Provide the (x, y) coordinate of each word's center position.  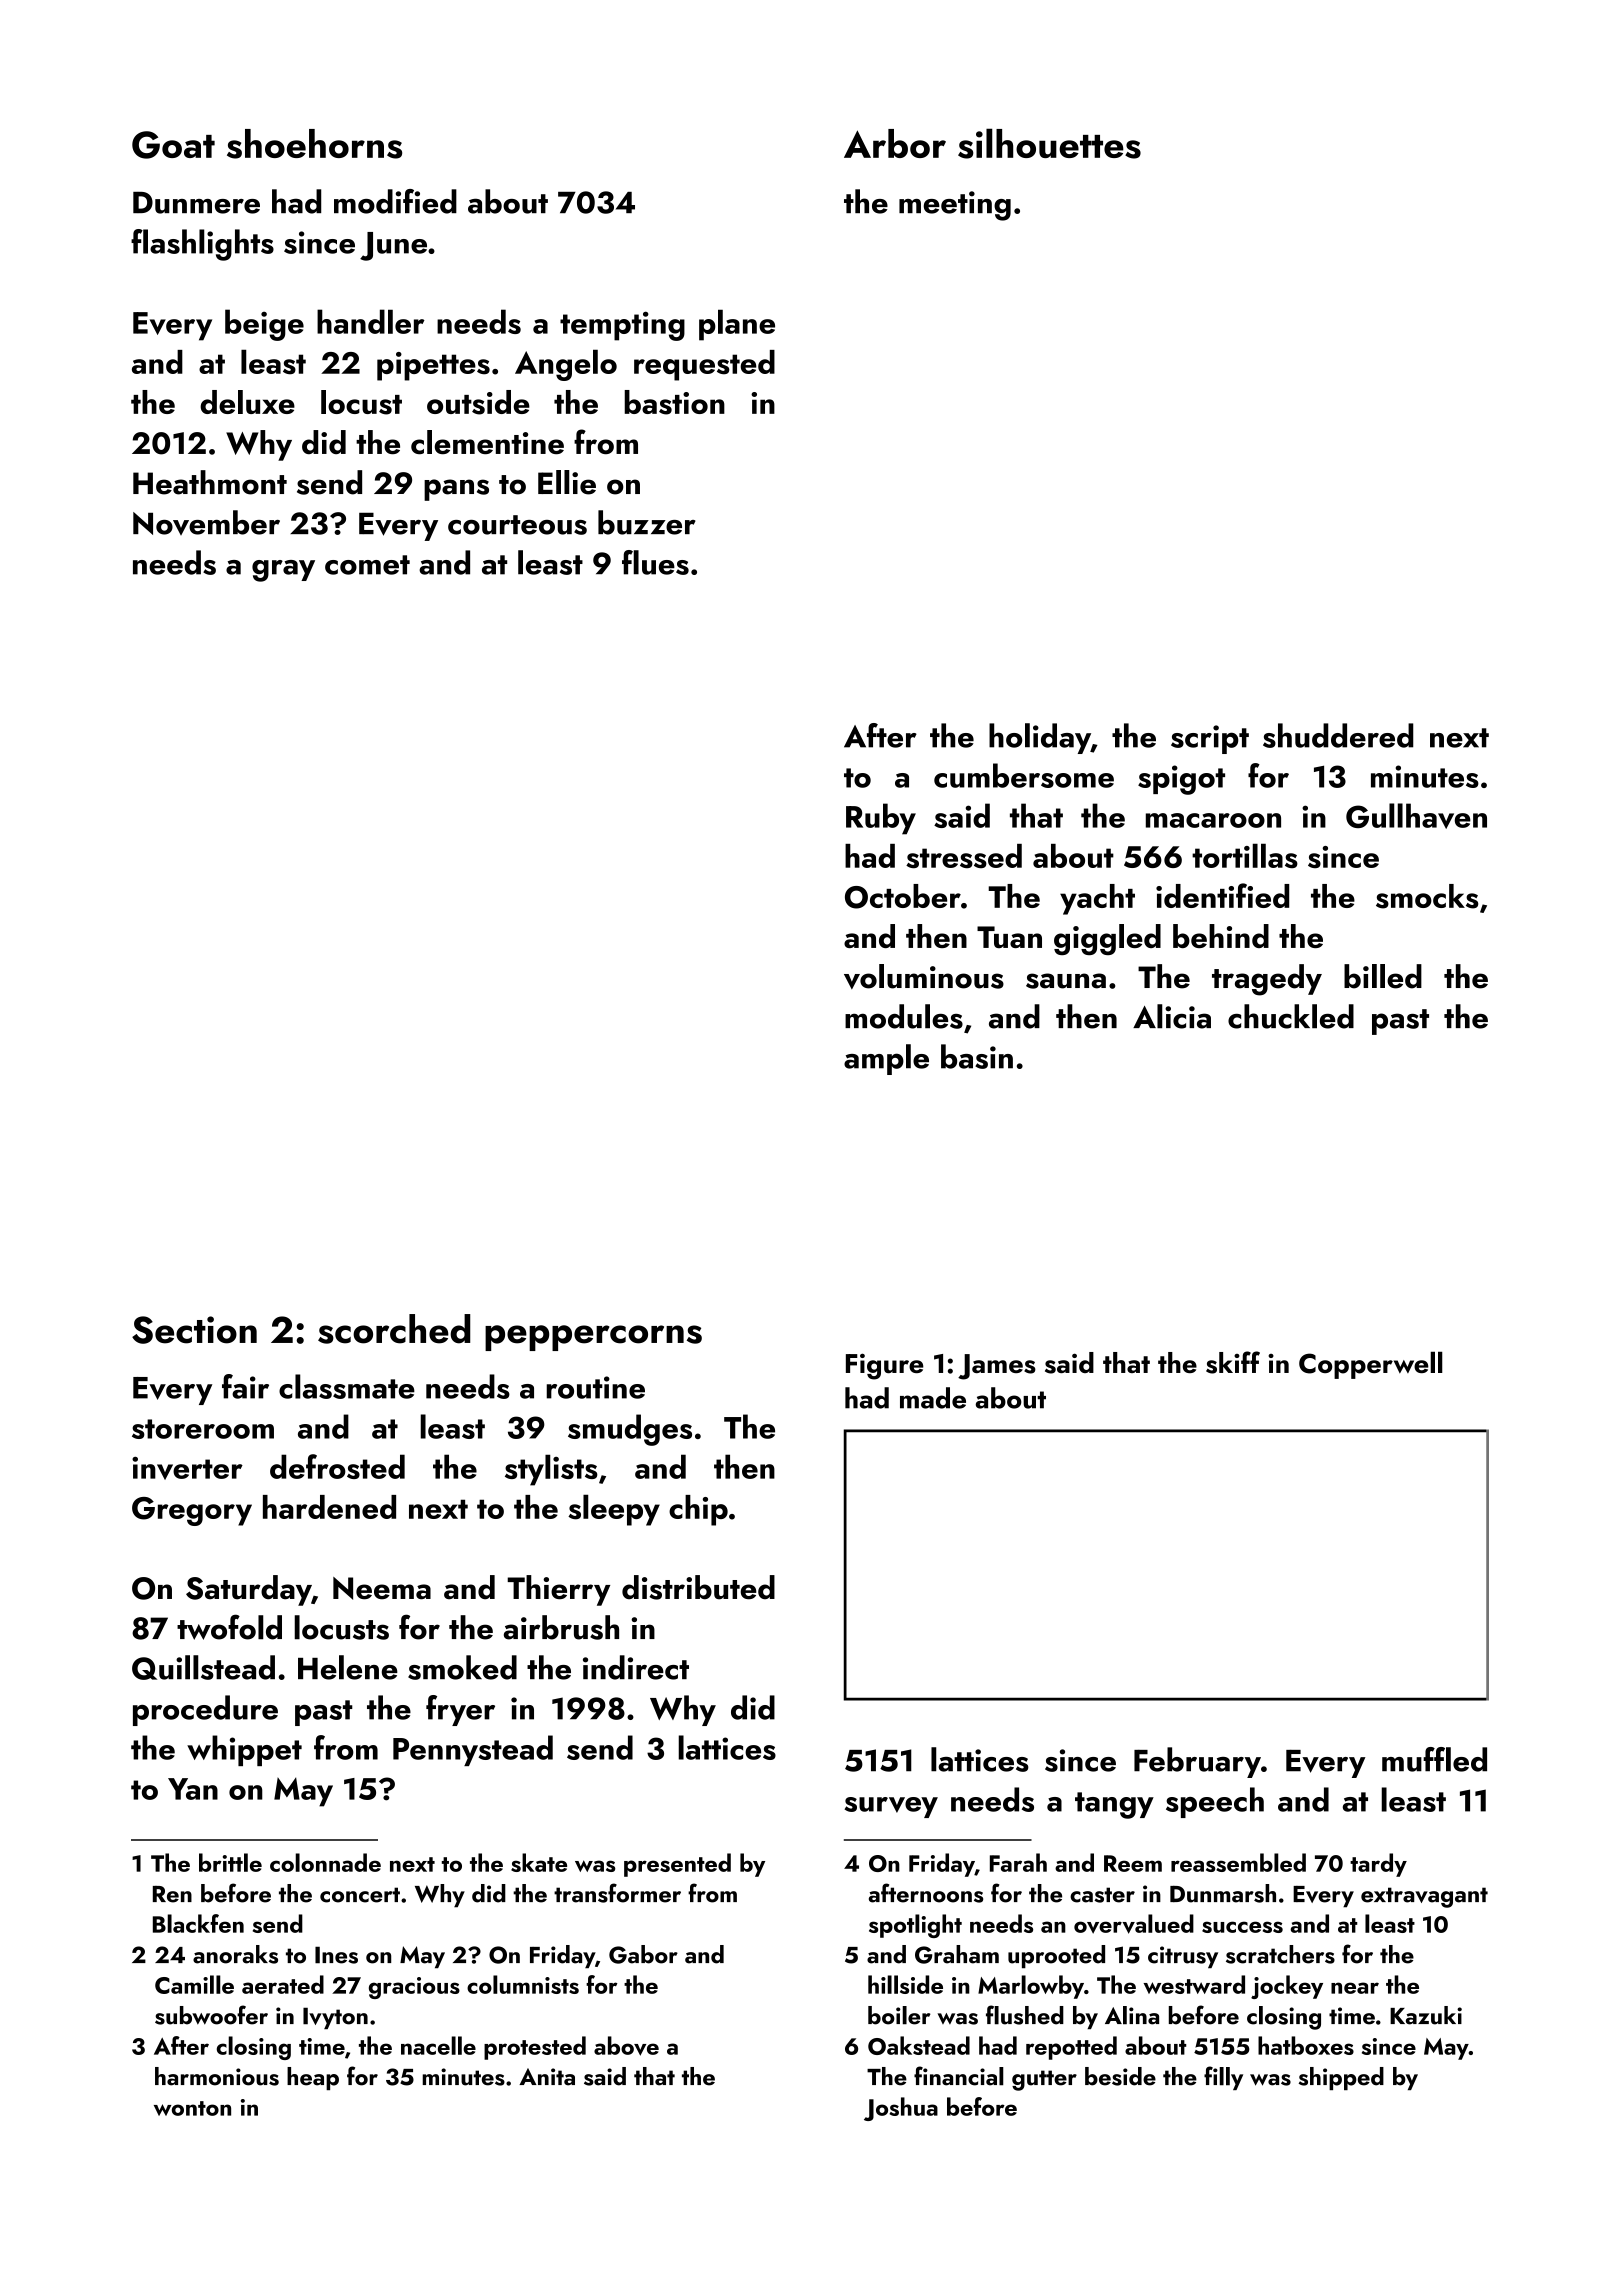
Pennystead (473, 1750)
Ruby (881, 819)
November (206, 522)
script (1210, 739)
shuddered (1338, 735)
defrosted (337, 1466)
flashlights (202, 245)
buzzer (647, 522)
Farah (1018, 1862)
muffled (1434, 1759)
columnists (523, 1984)
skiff (1233, 1362)
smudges (630, 1430)
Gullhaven (1416, 816)
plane (737, 325)
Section (194, 1330)
